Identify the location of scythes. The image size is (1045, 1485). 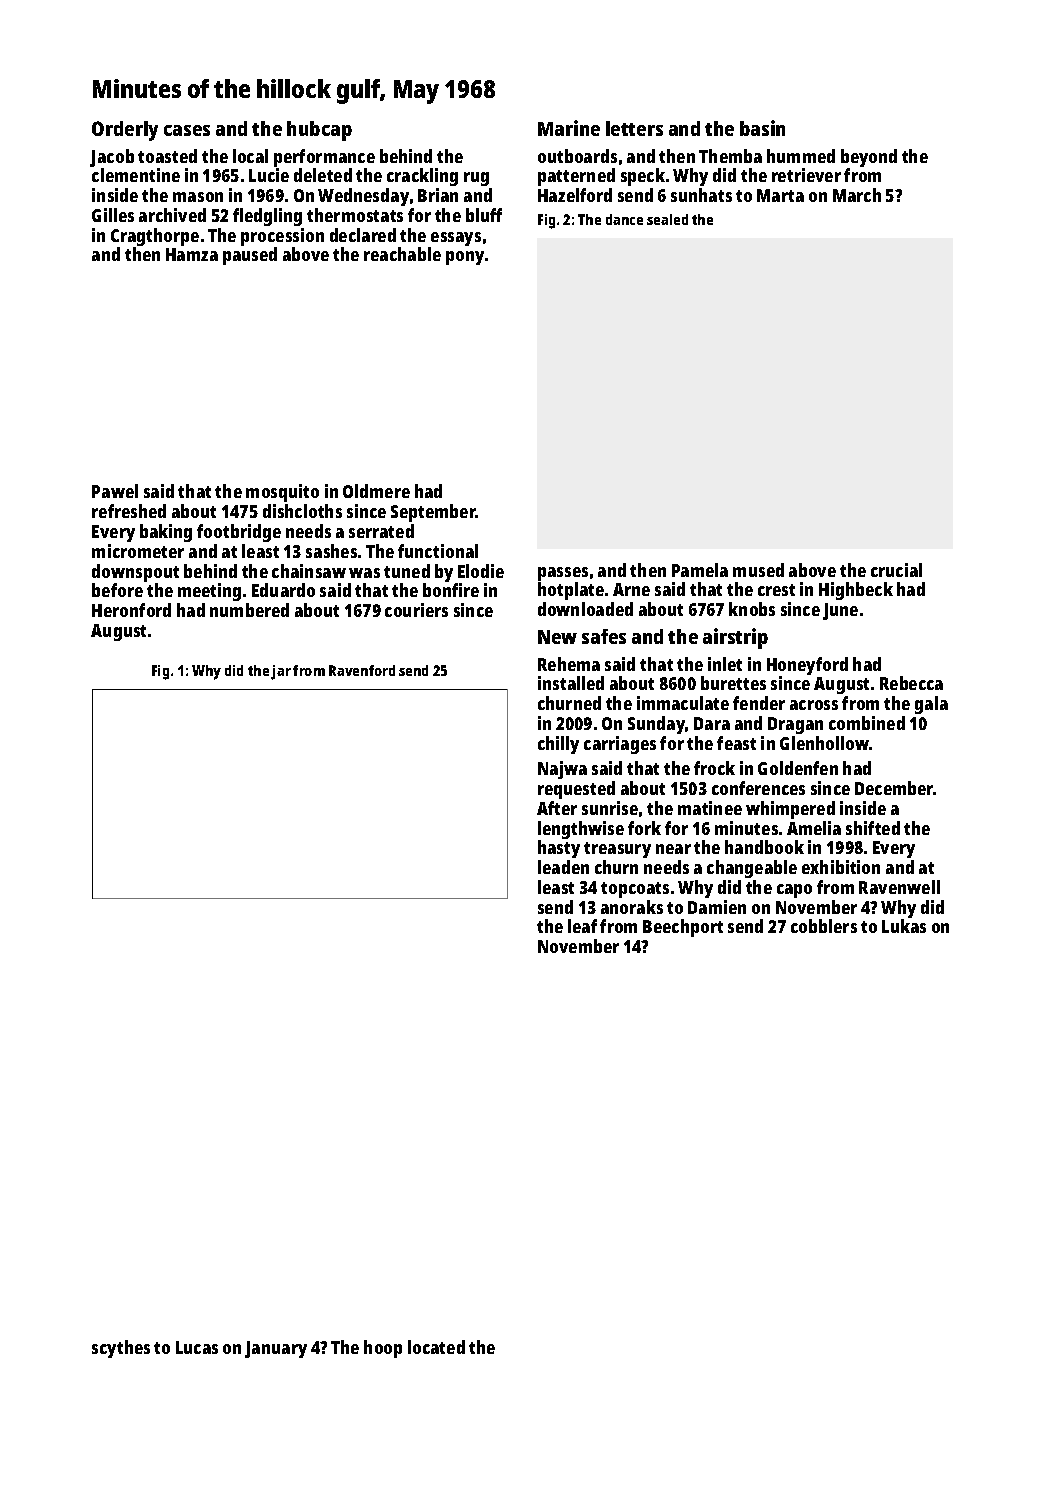
(121, 1349).
